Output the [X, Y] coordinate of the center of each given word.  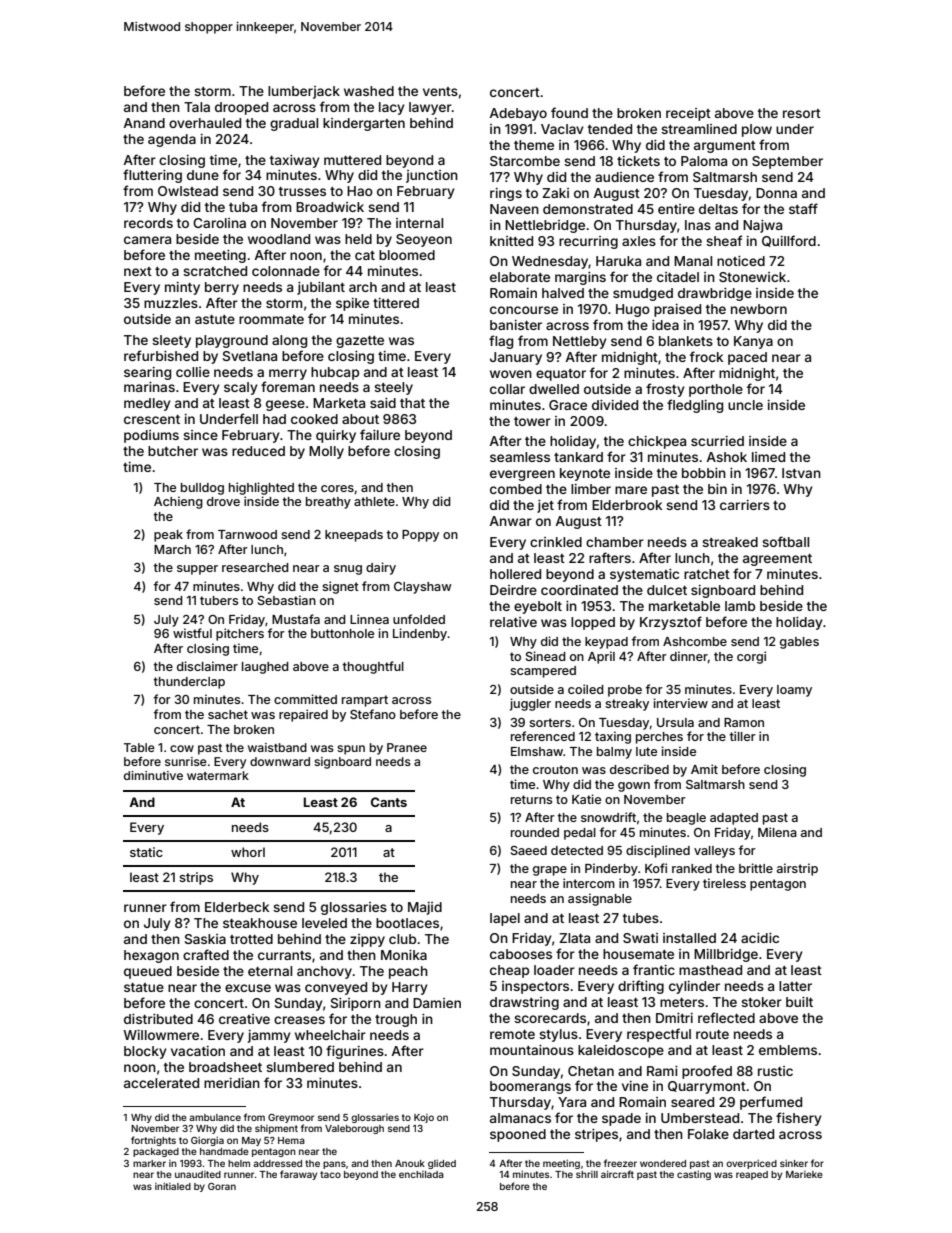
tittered [396, 303]
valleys [714, 852]
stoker [761, 1002]
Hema [291, 1140]
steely [393, 388]
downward [280, 761]
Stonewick [752, 277]
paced [747, 358]
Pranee [407, 747]
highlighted [261, 488]
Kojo [424, 1118]
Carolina [219, 223]
